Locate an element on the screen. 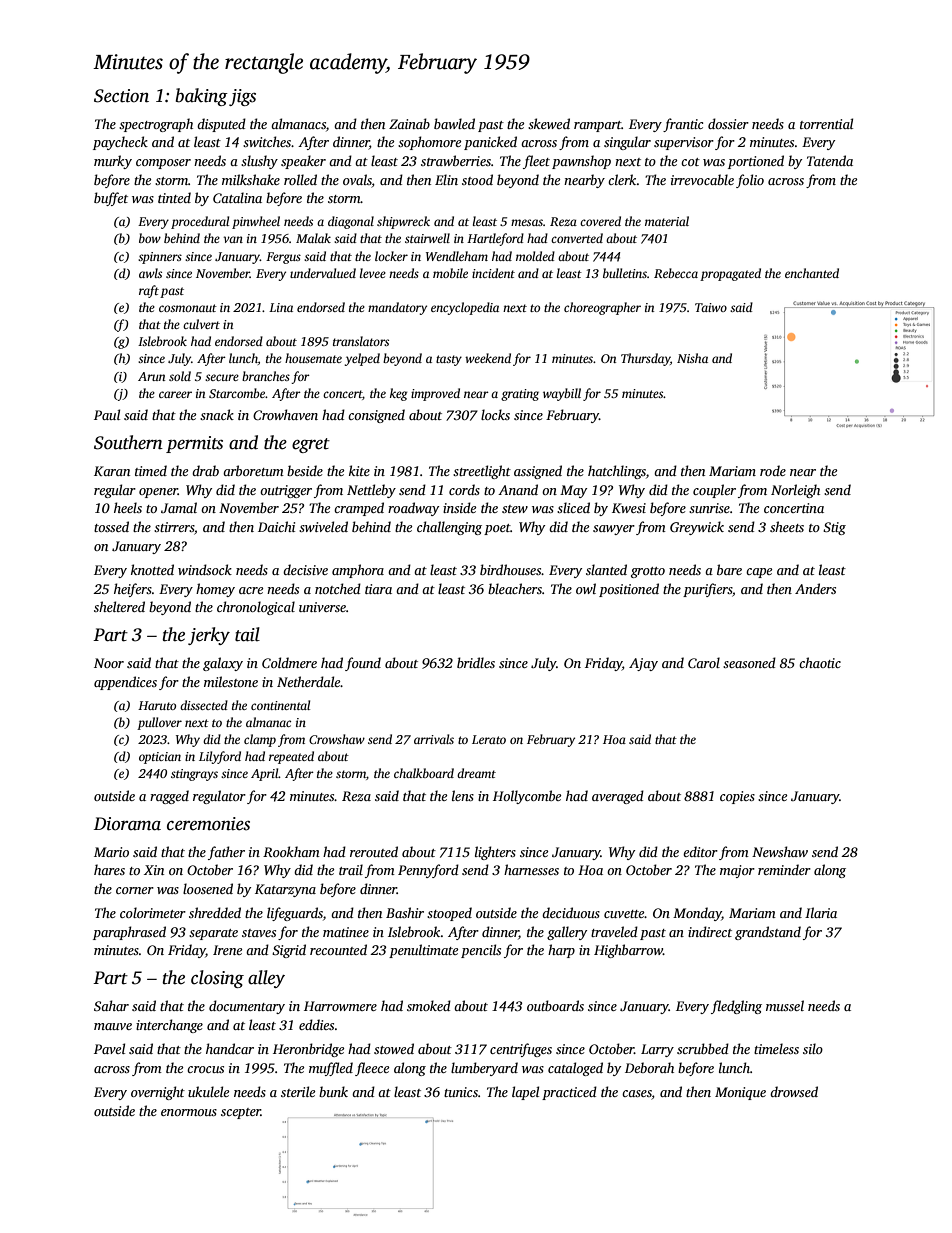 This screenshot has width=952, height=1233. lapel is located at coordinates (525, 1093).
